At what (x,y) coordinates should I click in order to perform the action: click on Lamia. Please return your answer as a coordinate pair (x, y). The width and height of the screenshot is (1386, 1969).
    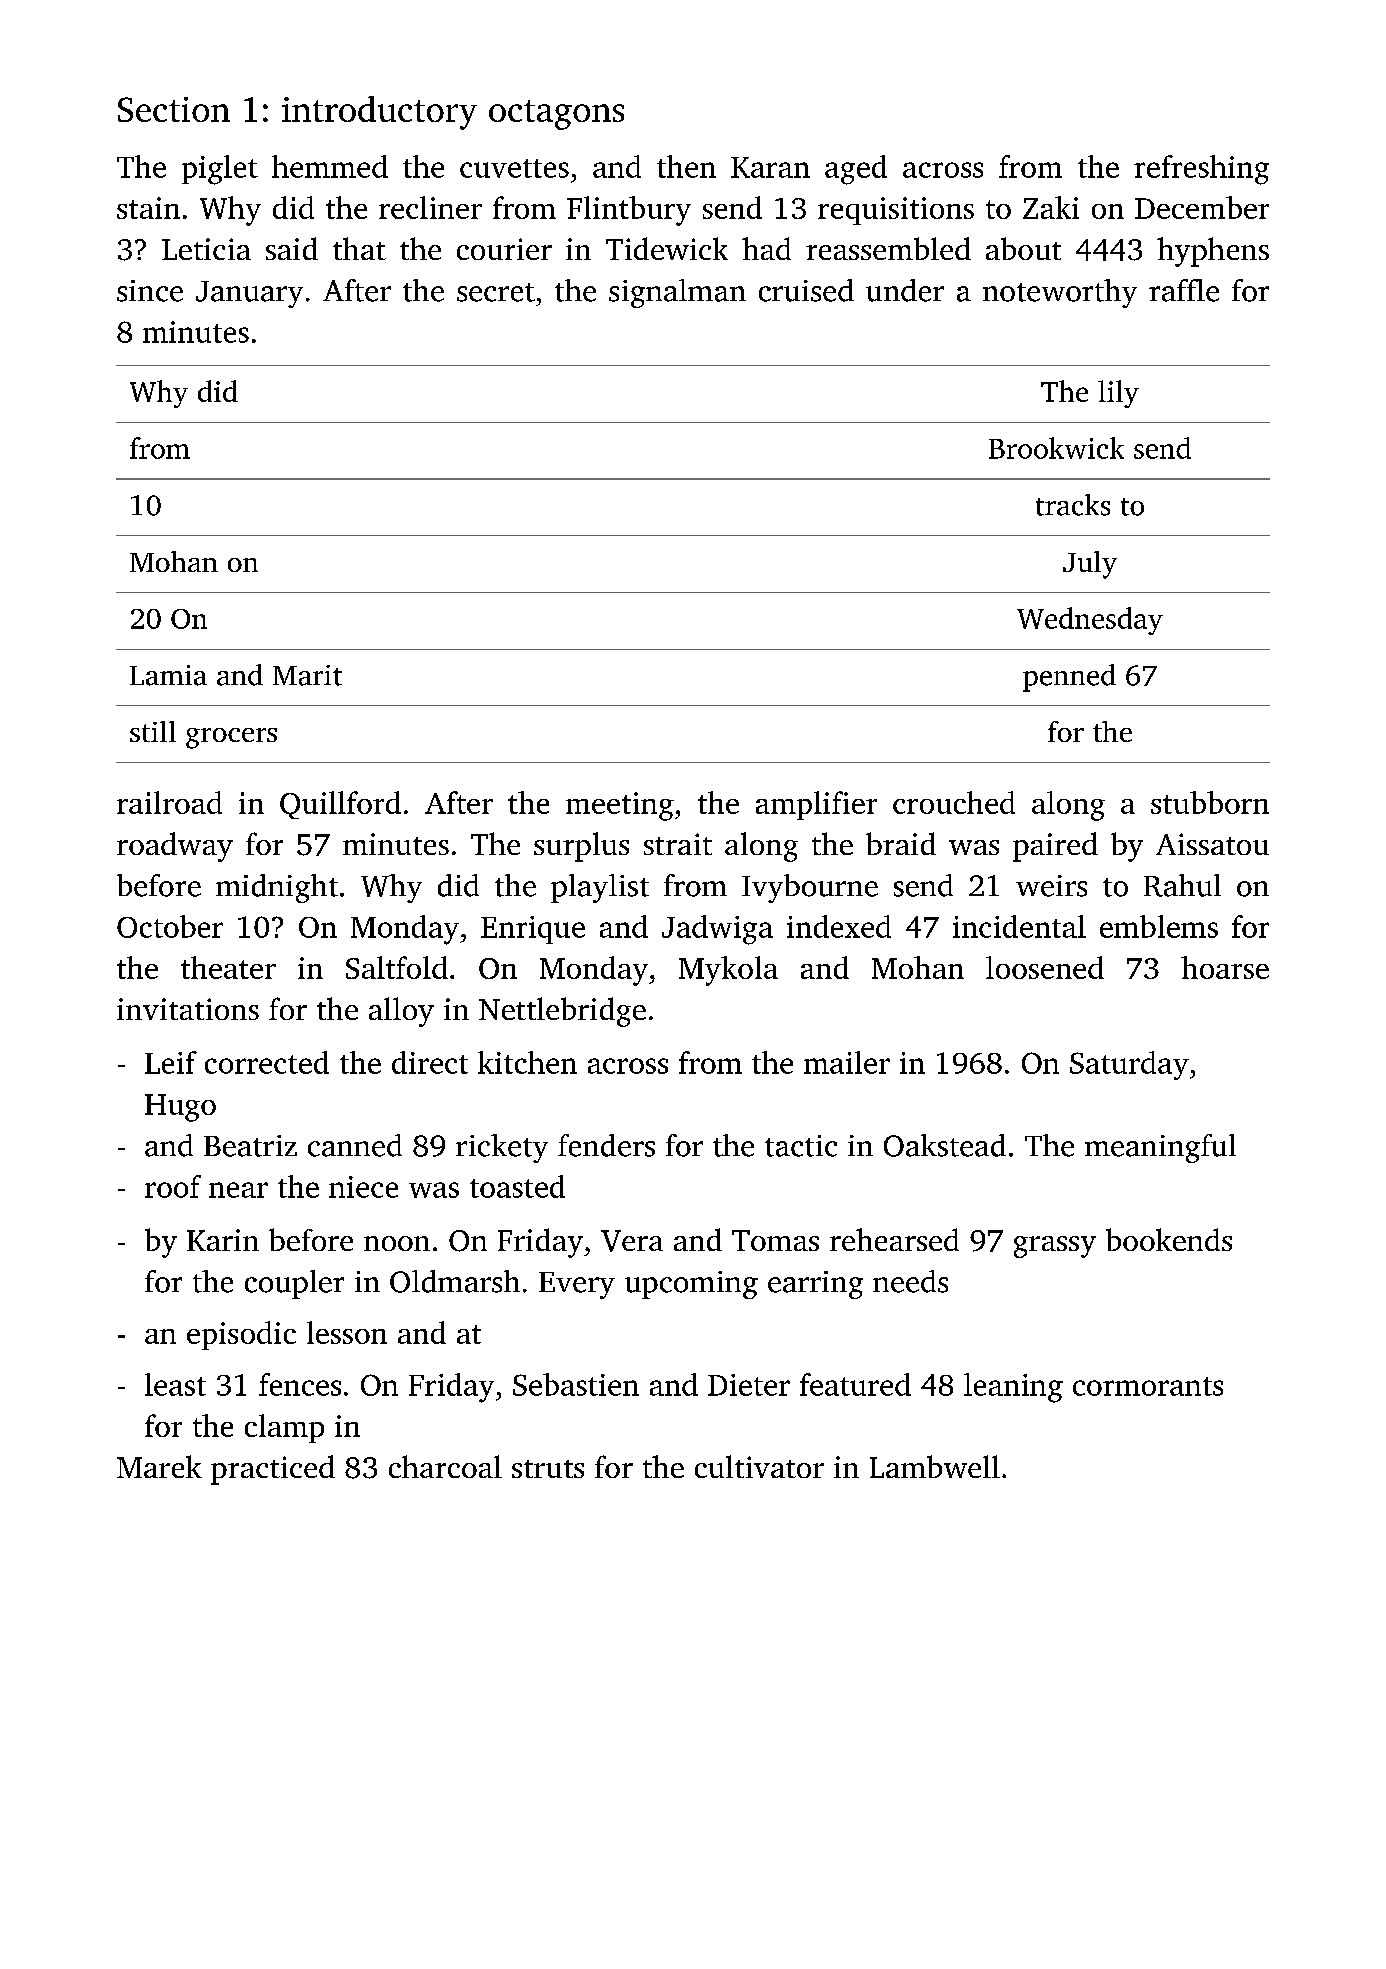
    Looking at the image, I should click on (168, 675).
